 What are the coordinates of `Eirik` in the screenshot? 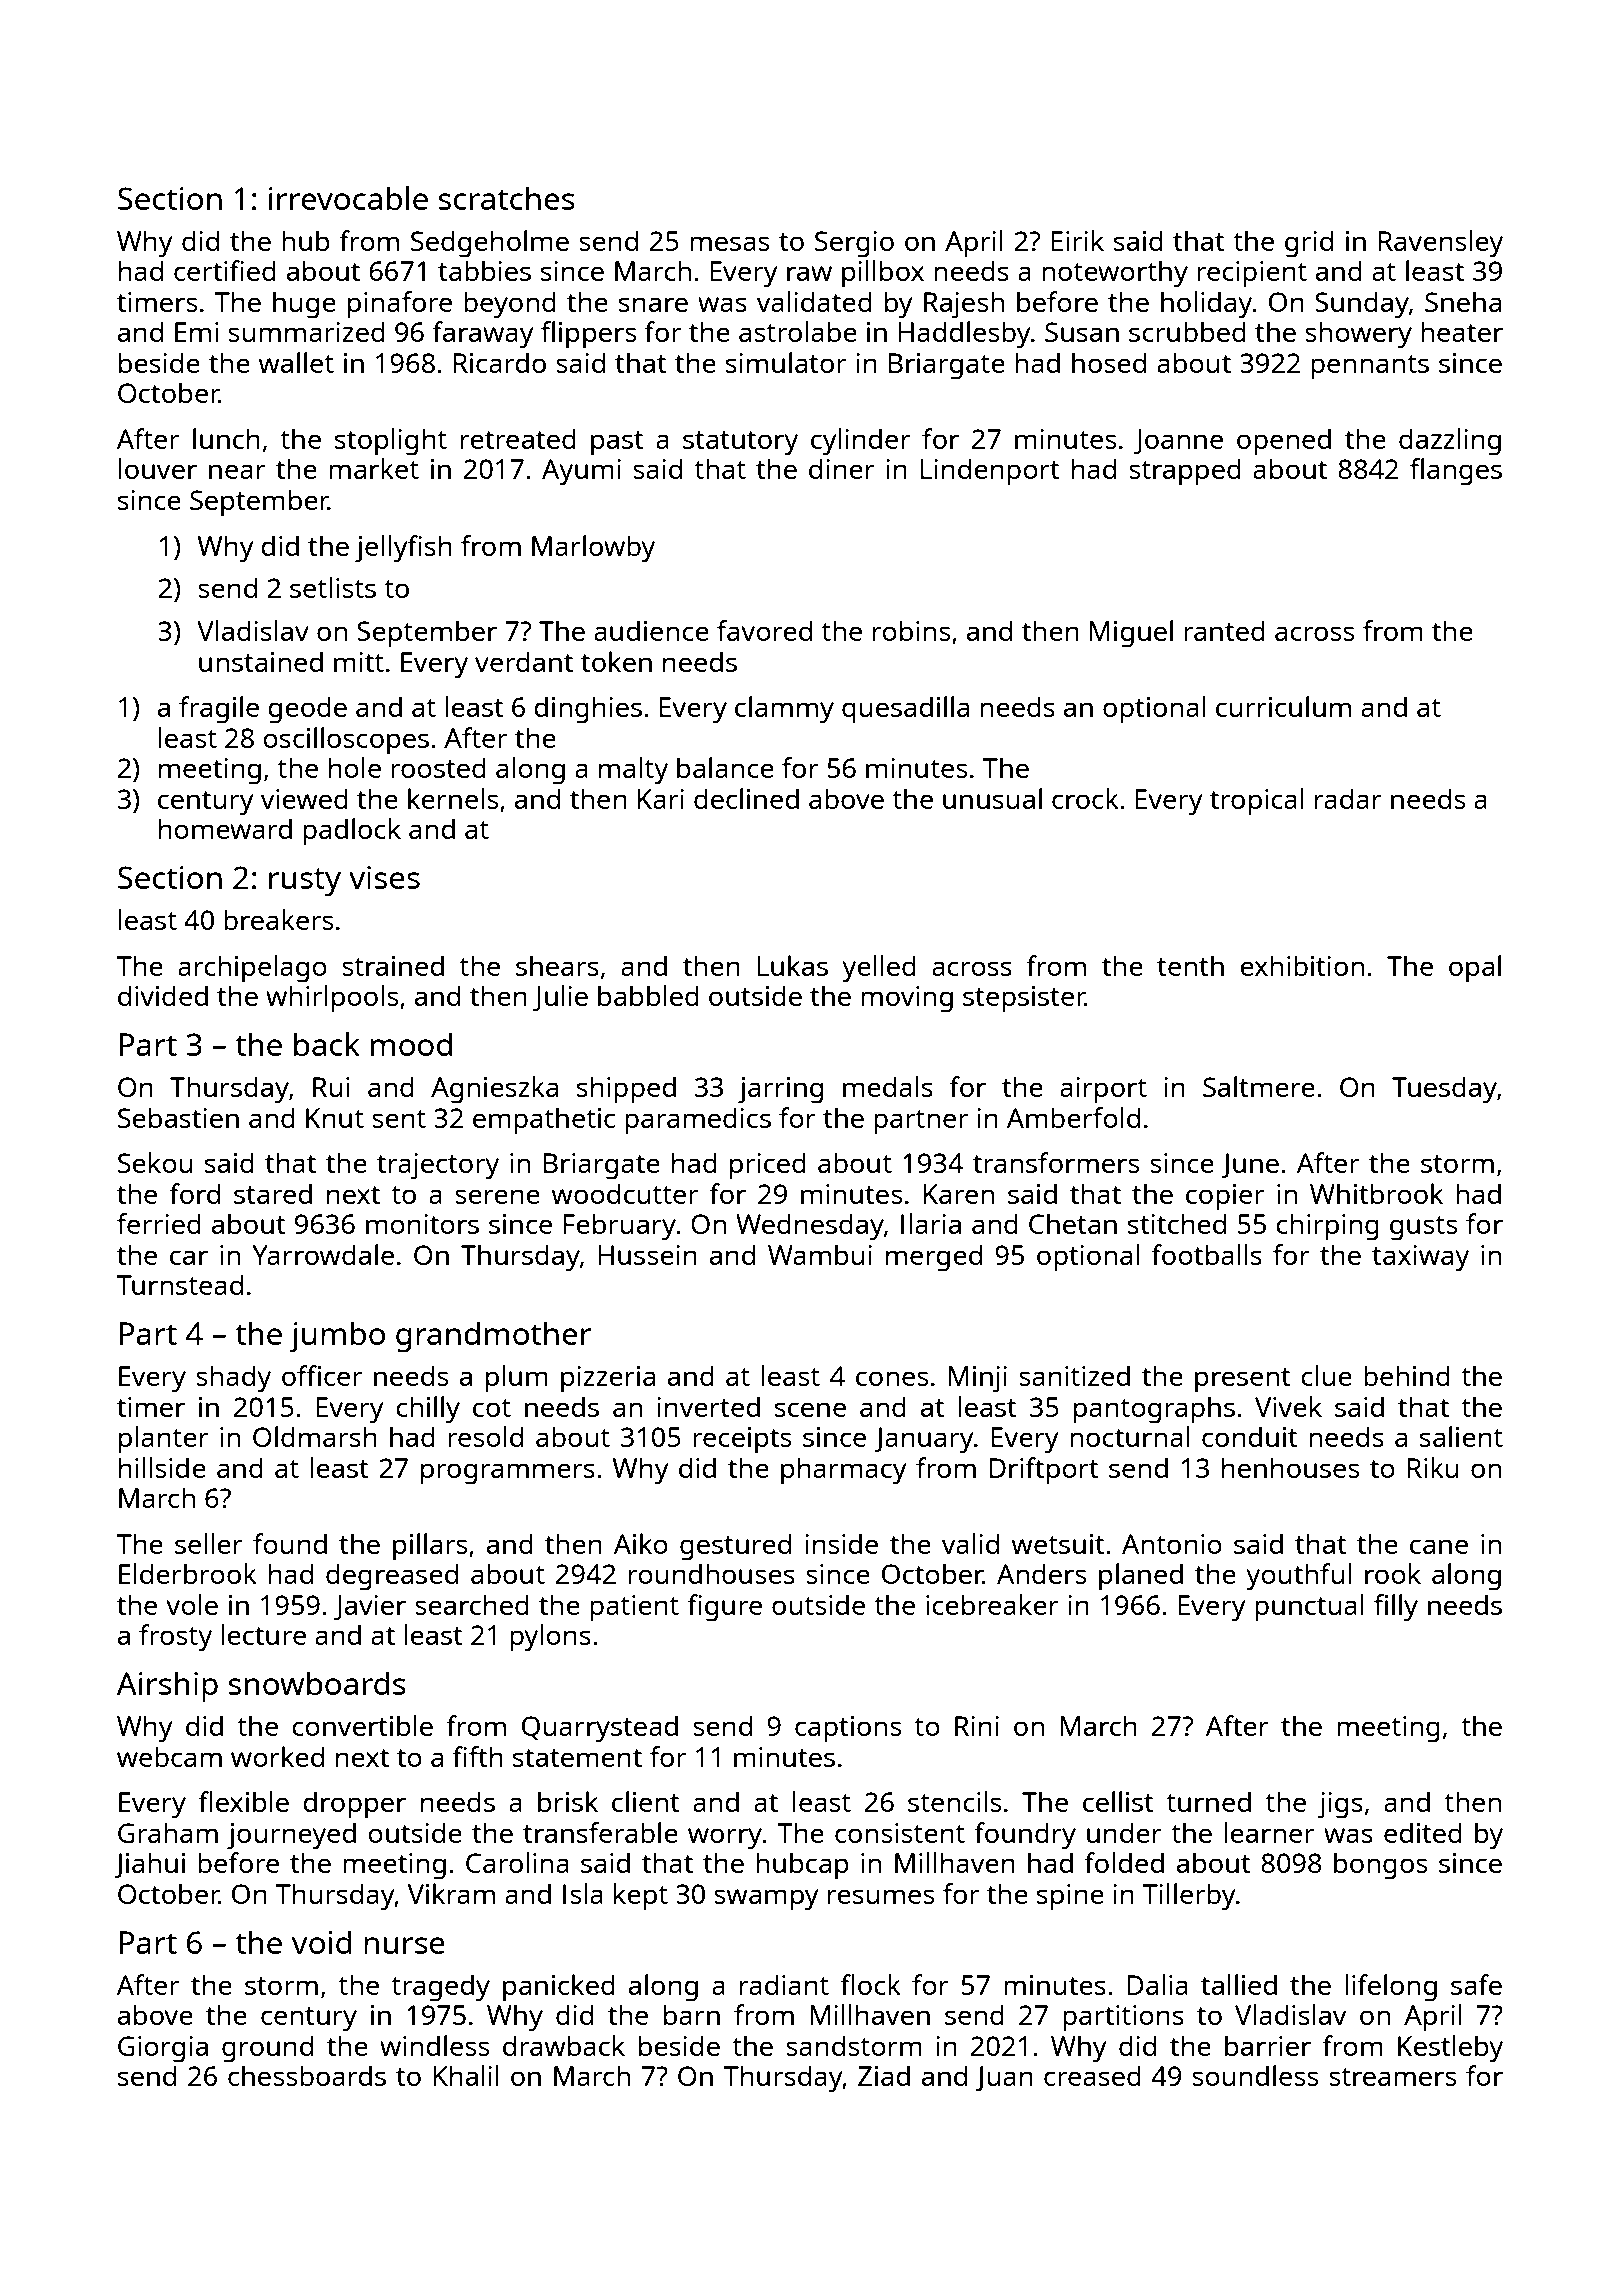 It's located at (1077, 240).
